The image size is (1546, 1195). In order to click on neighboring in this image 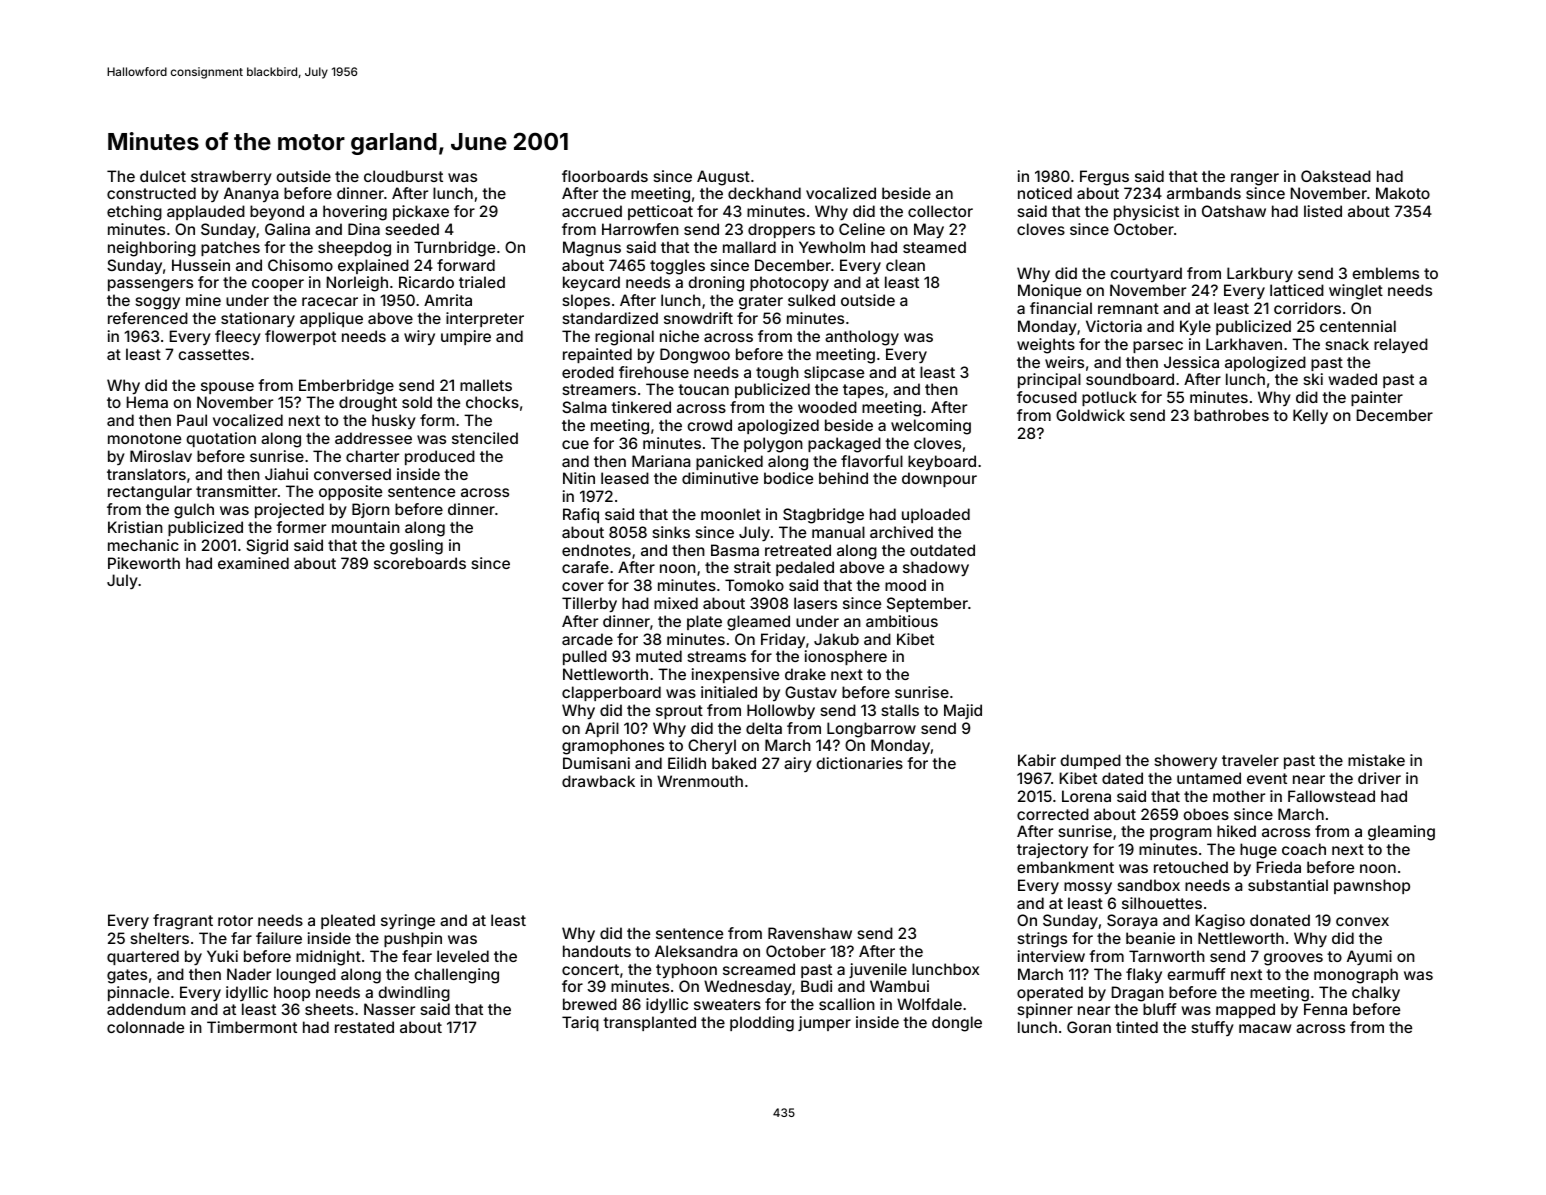, I will do `click(152, 249)`.
